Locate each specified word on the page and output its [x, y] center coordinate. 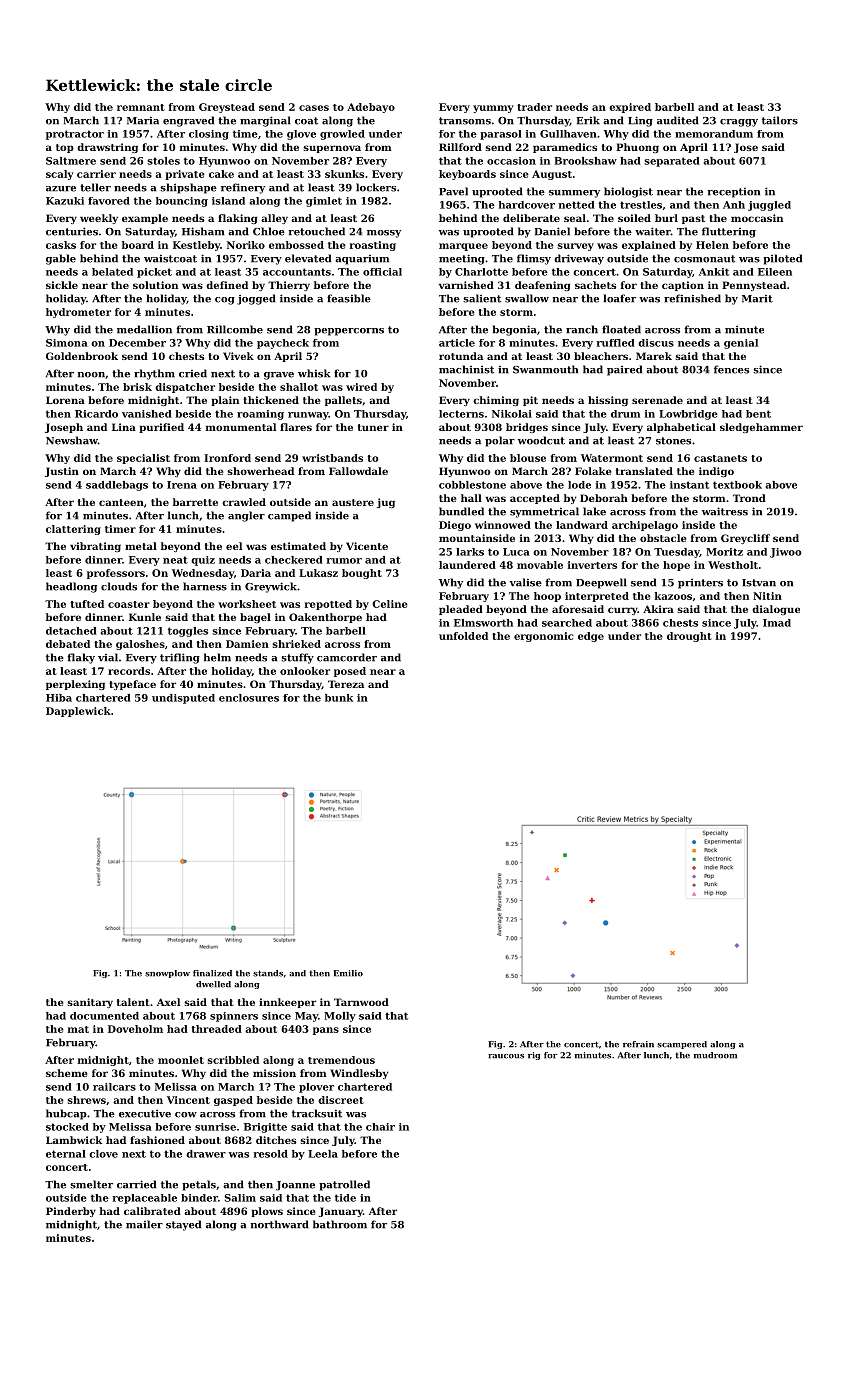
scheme [66, 1073]
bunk [339, 698]
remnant [141, 107]
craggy [739, 123]
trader [534, 107]
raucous [506, 1056]
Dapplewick [78, 712]
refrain [638, 1044]
